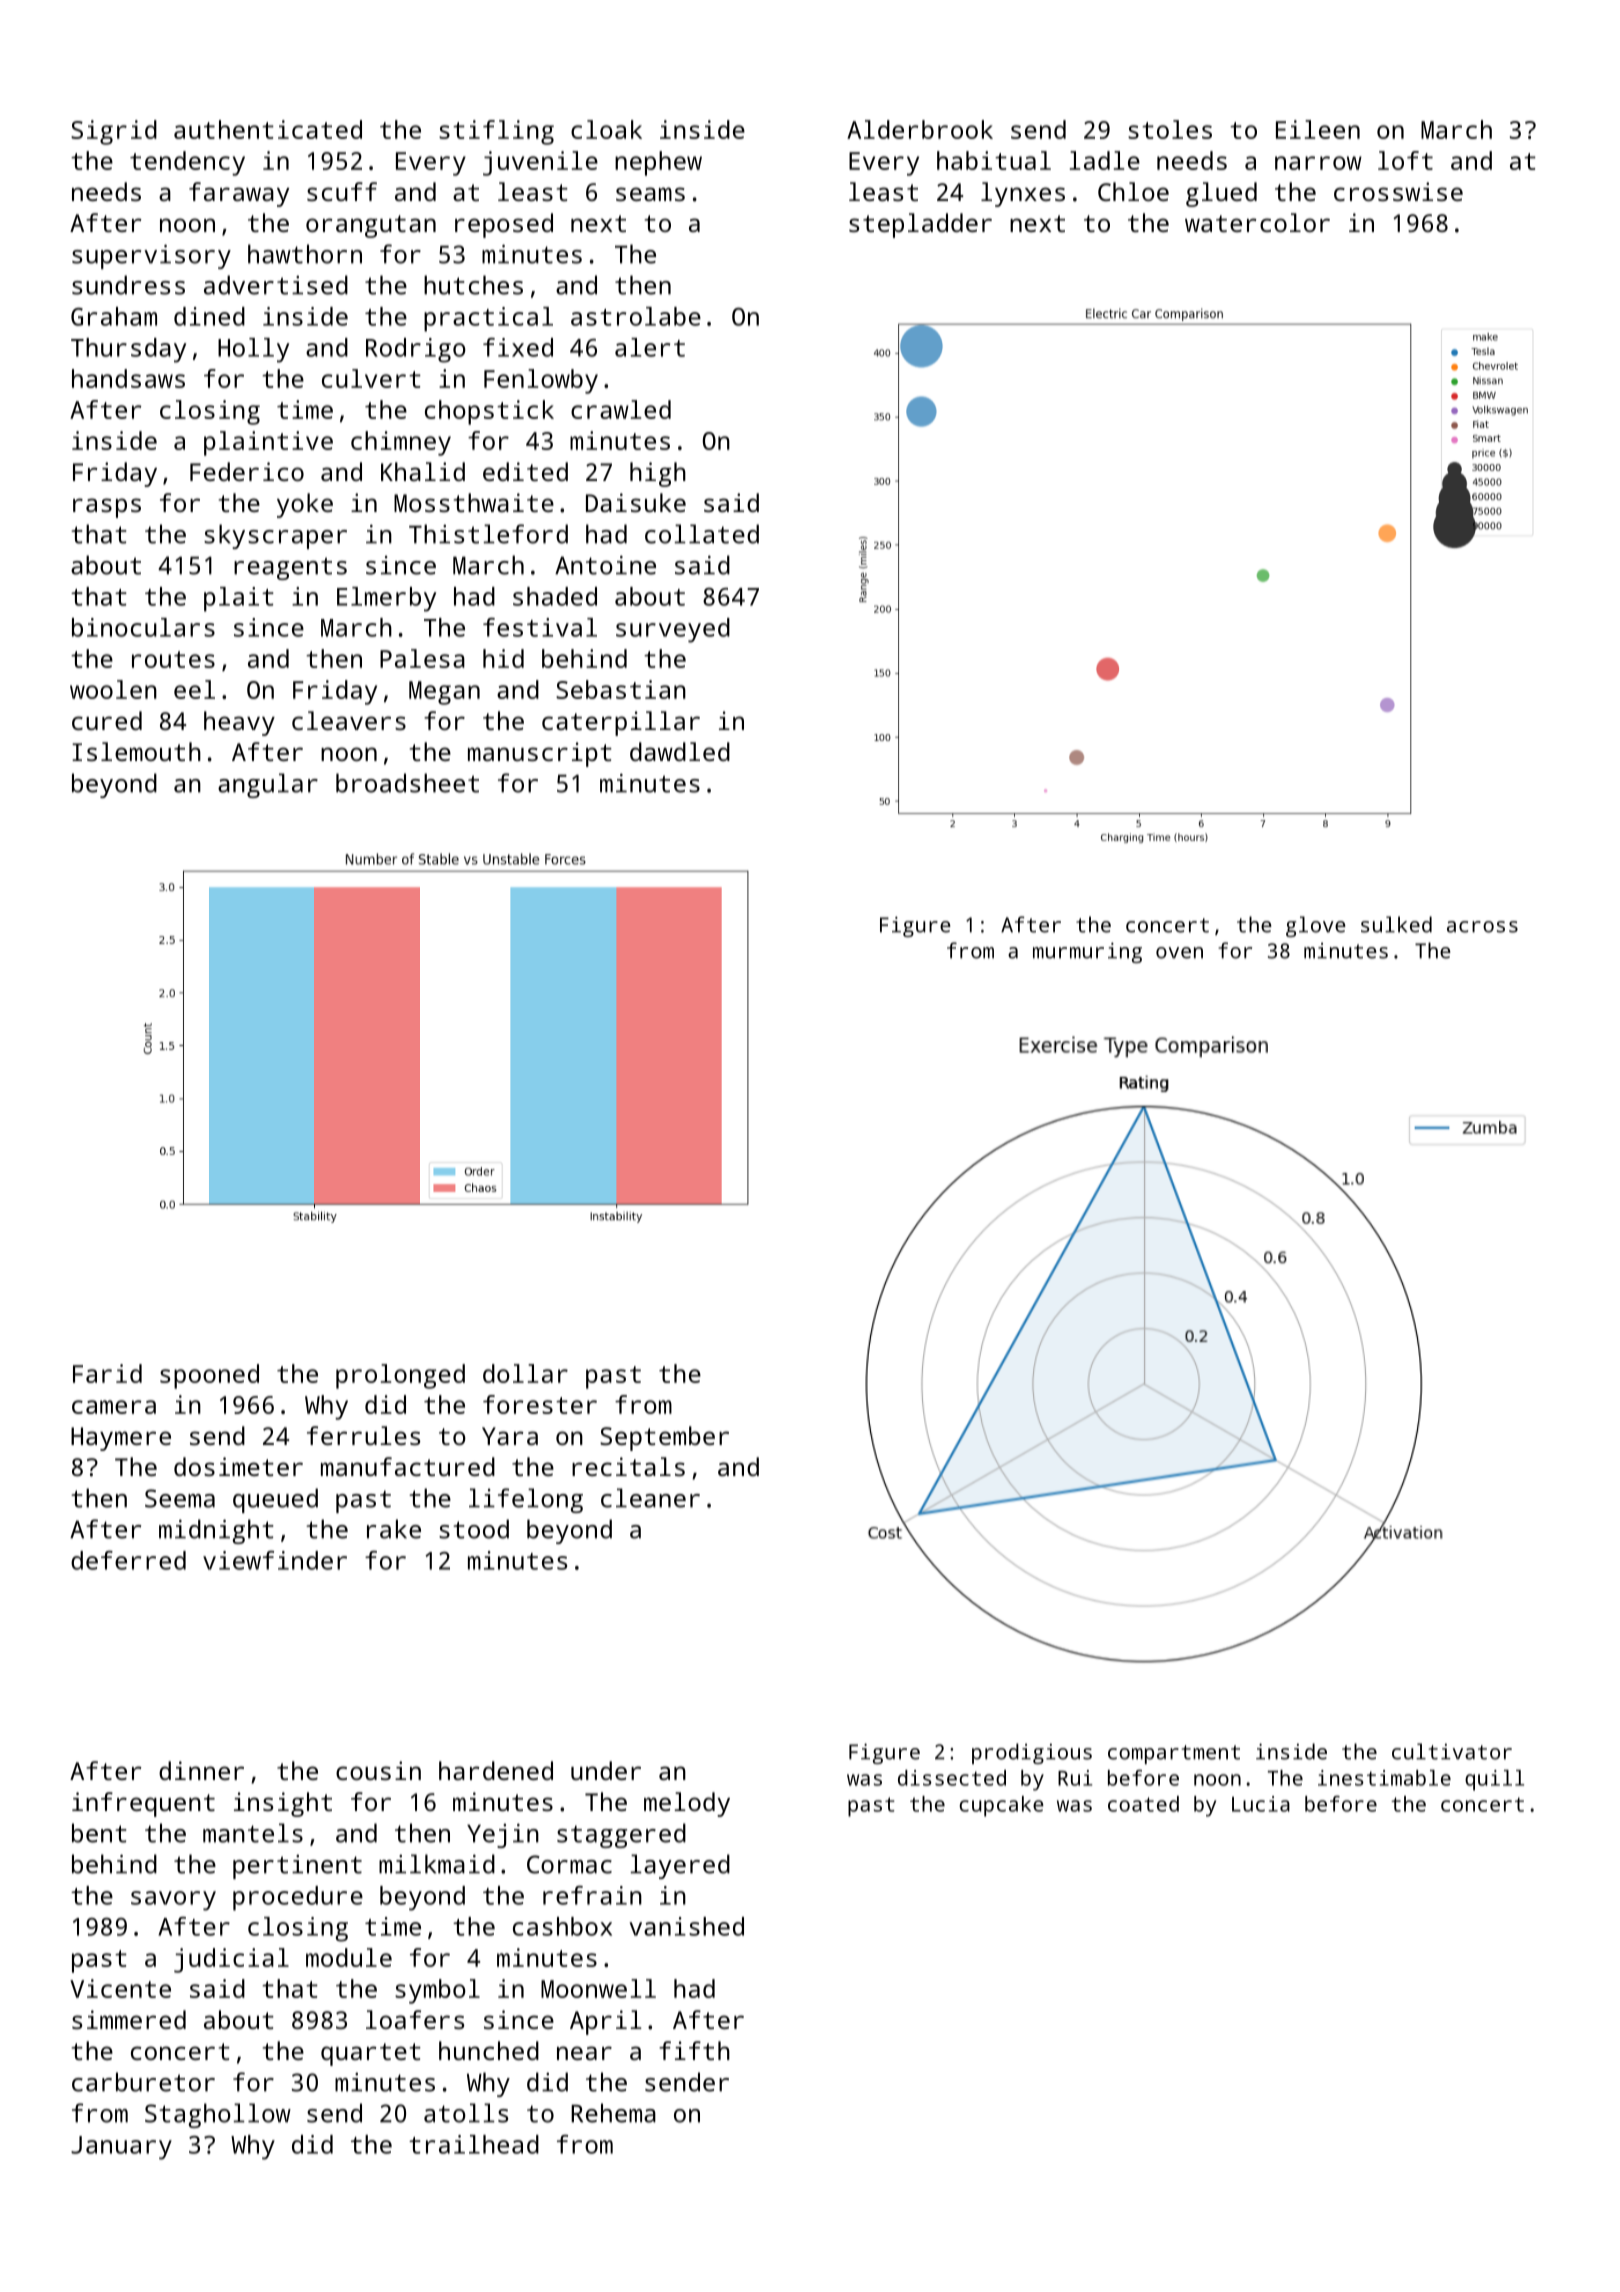 This document has width=1620, height=2292. Describe the element at coordinates (1087, 952) in the document. I see `murmuring` at that location.
